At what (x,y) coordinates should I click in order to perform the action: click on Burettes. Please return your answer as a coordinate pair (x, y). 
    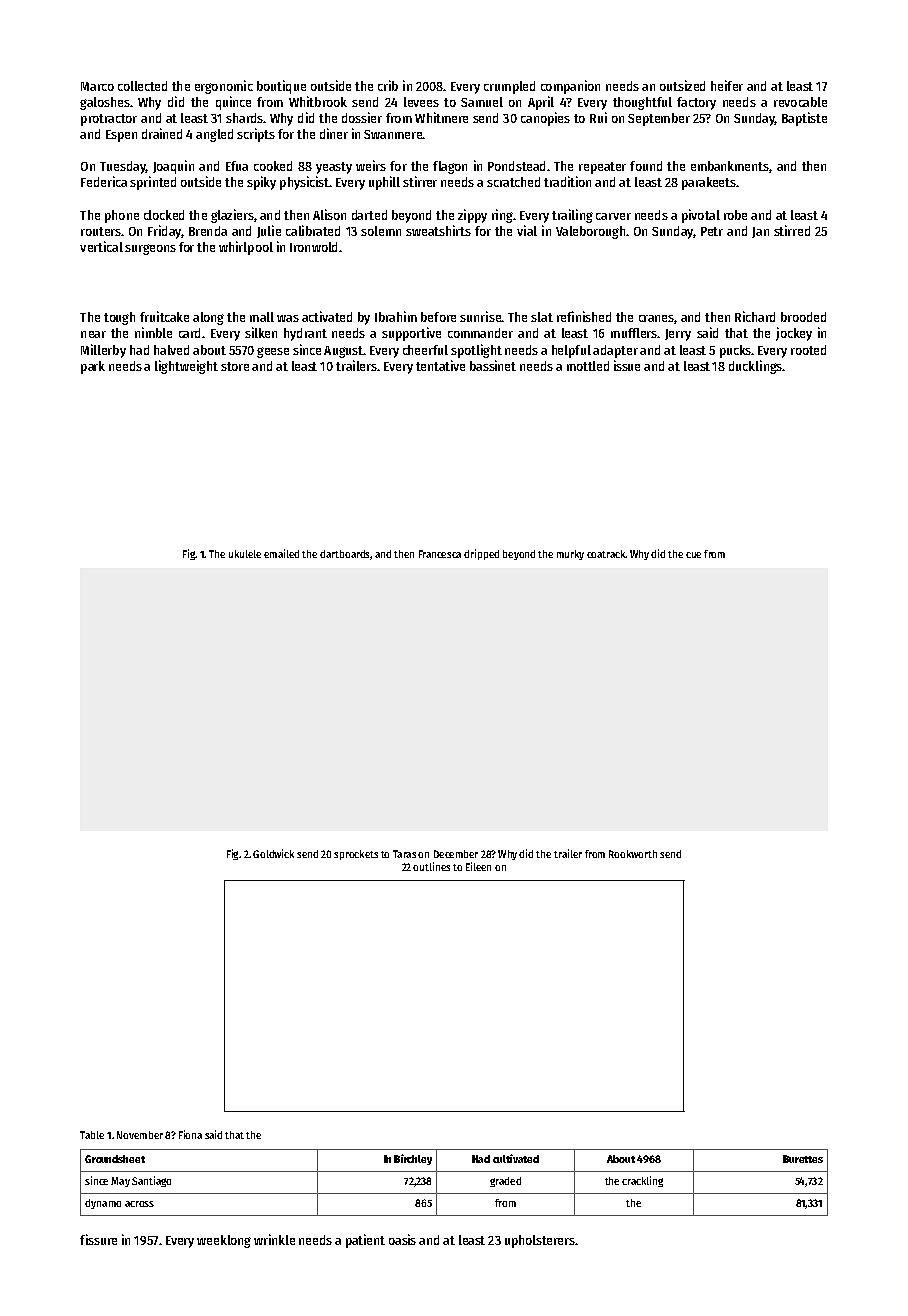
    Looking at the image, I should click on (803, 1159).
